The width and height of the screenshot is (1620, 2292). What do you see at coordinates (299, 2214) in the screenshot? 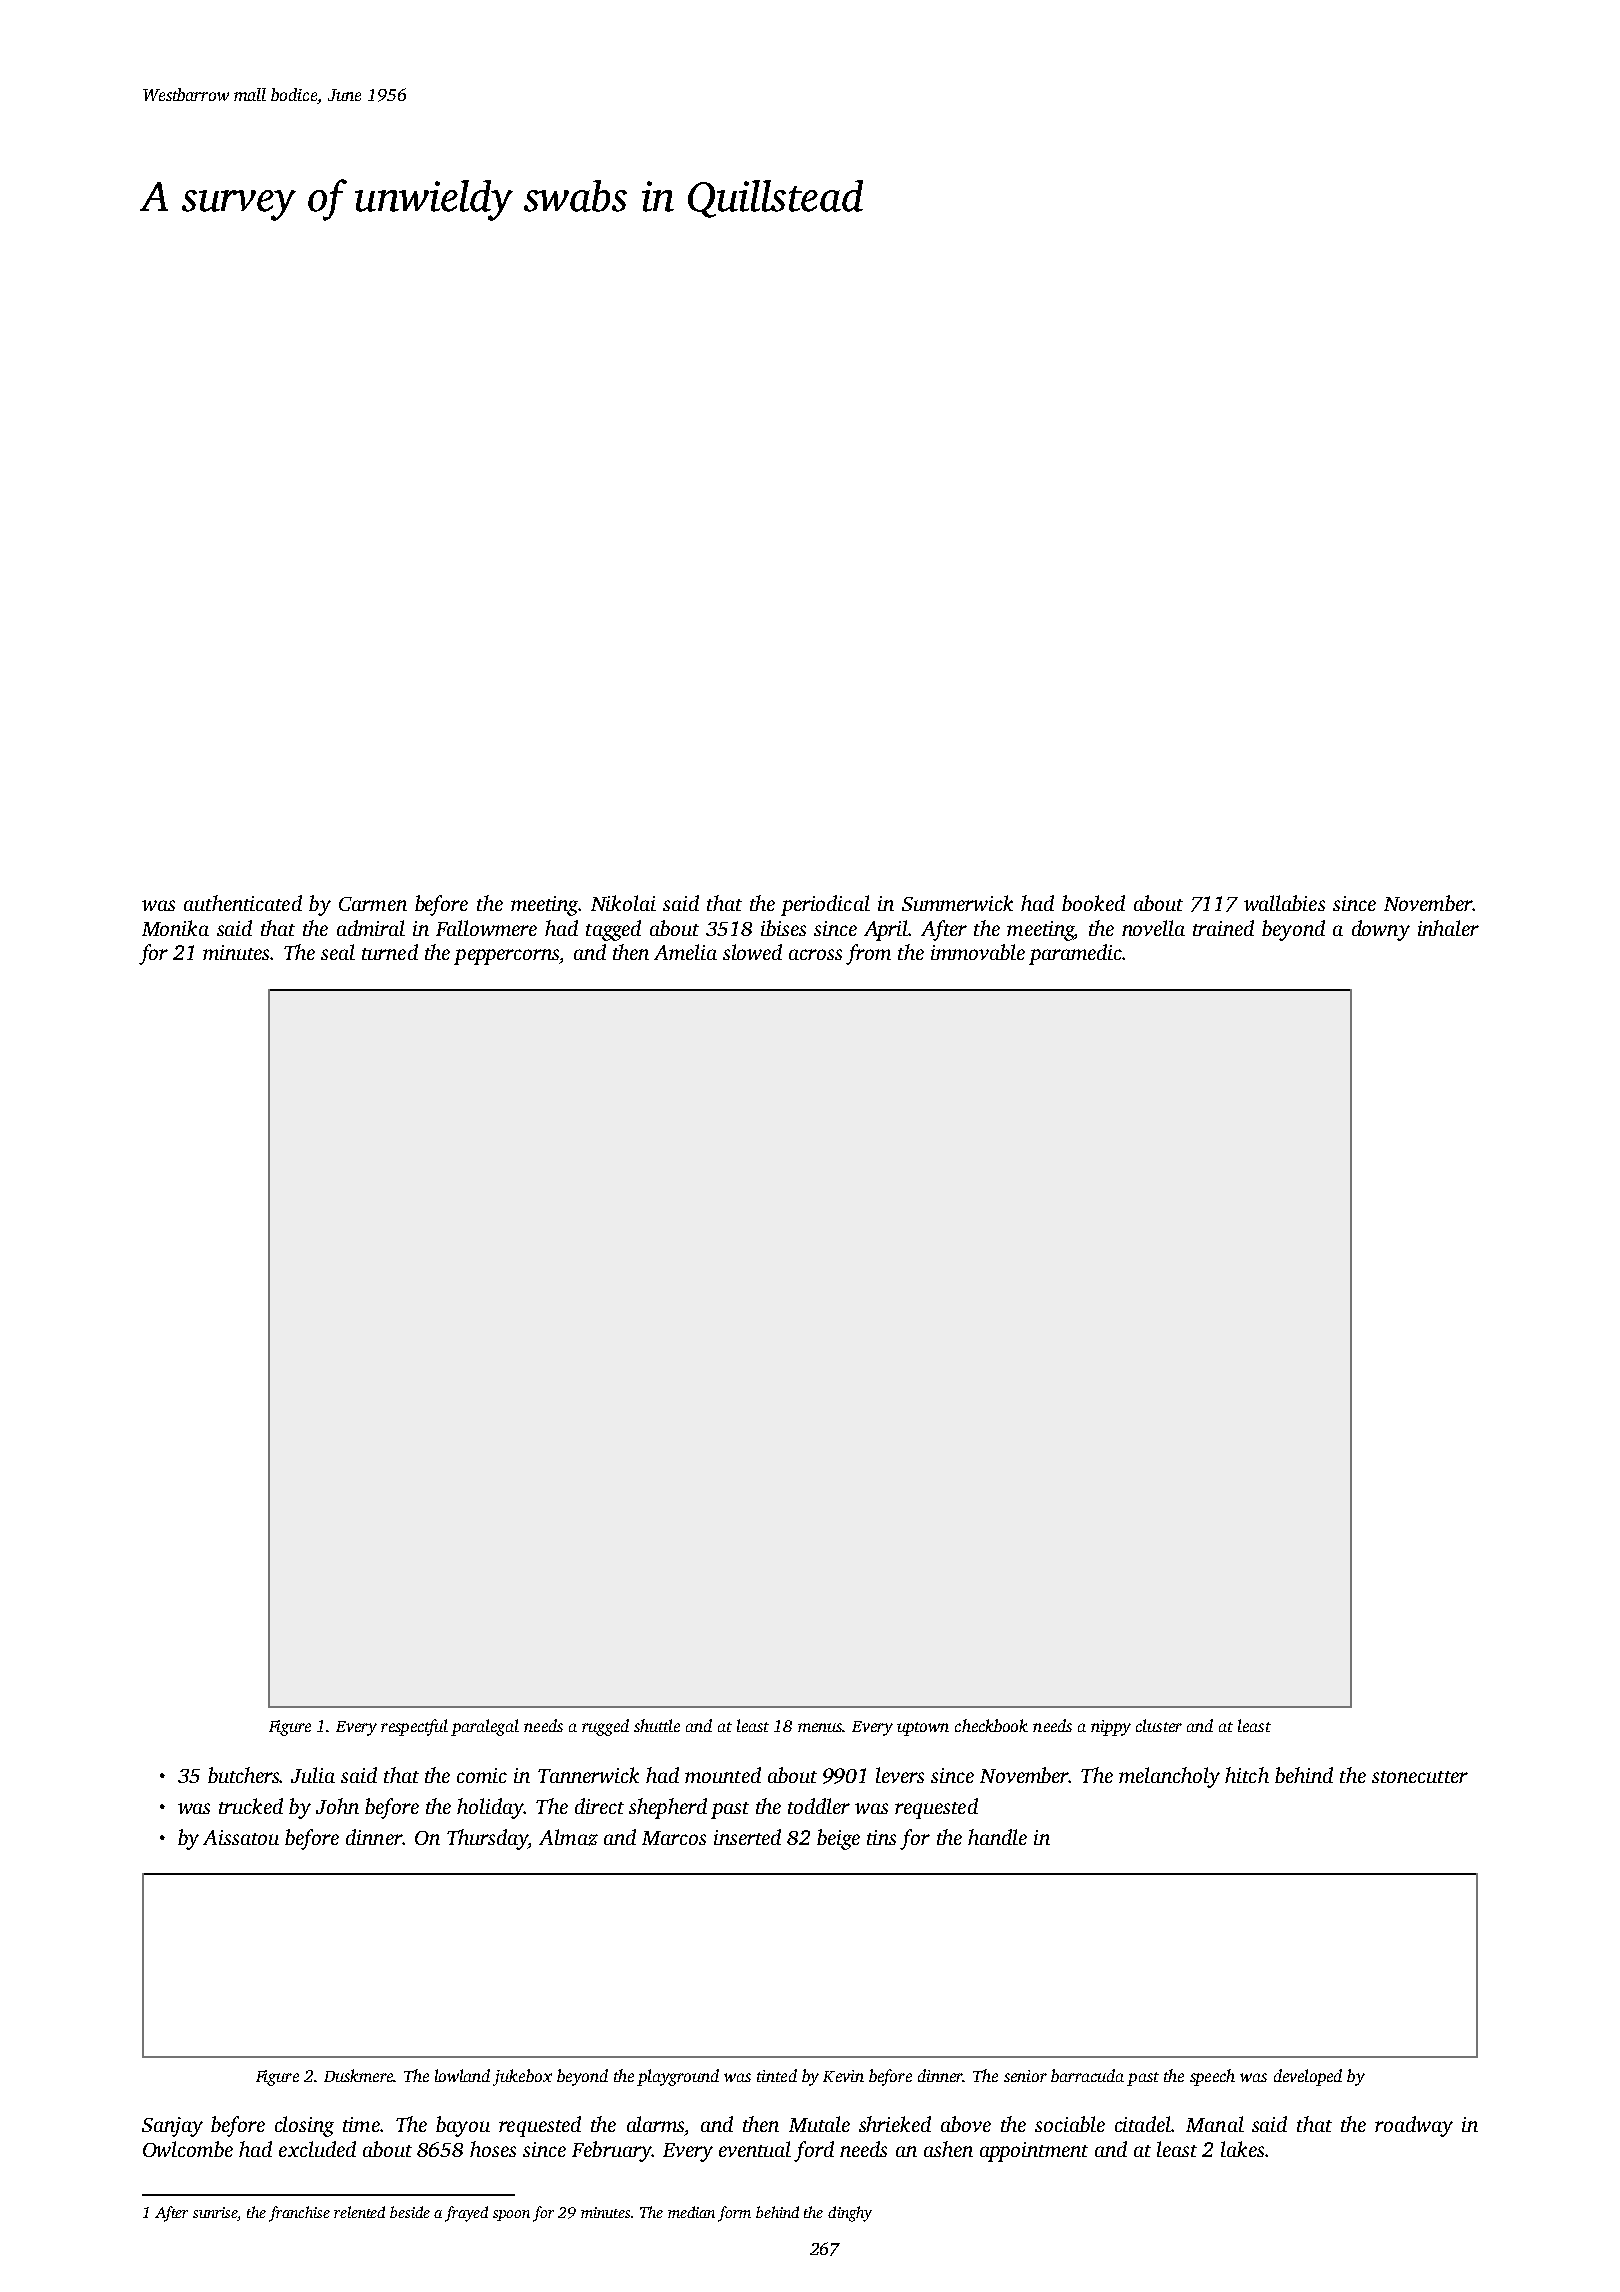
I see `franchise` at bounding box center [299, 2214].
